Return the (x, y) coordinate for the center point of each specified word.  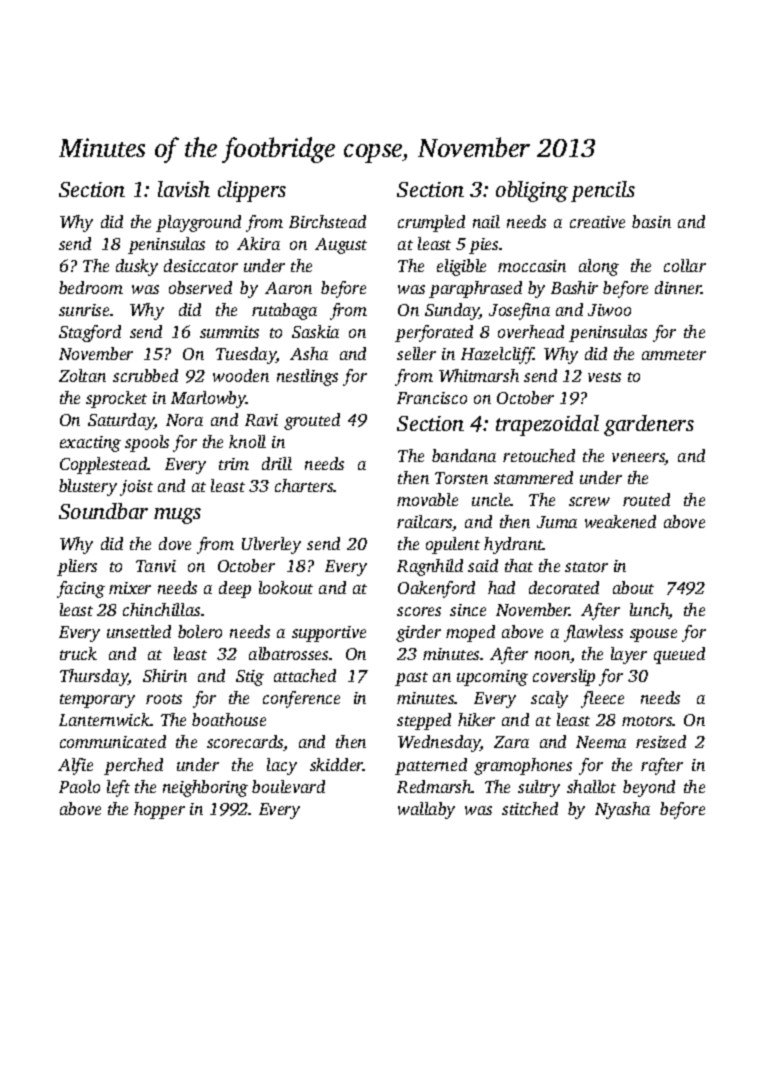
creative (597, 222)
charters (304, 485)
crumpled (431, 223)
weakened (620, 521)
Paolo (79, 786)
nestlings (307, 377)
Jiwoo (609, 310)
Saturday (121, 421)
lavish (184, 189)
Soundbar (103, 511)
